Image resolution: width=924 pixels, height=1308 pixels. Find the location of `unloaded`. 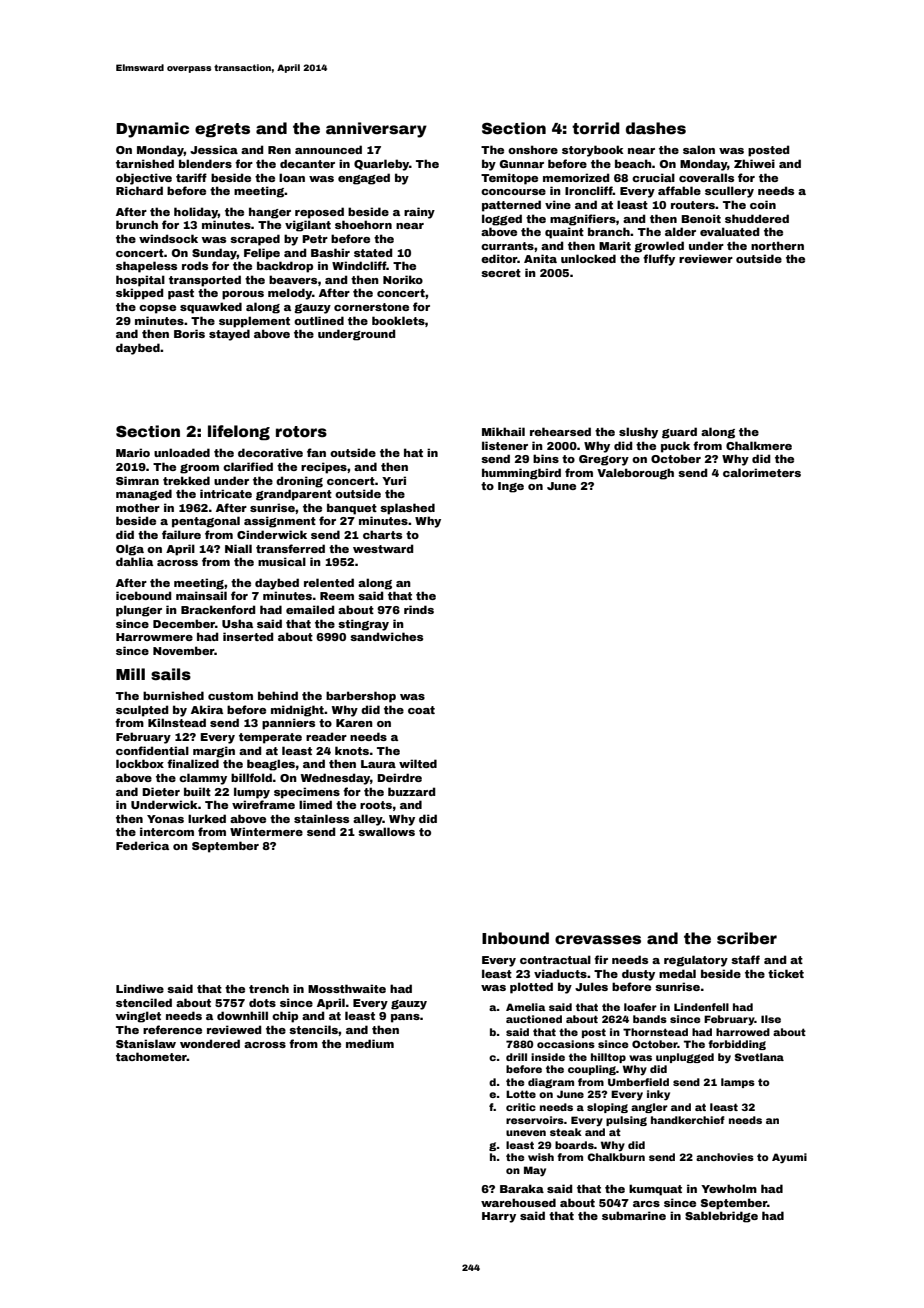

unloaded is located at coordinates (182, 452).
